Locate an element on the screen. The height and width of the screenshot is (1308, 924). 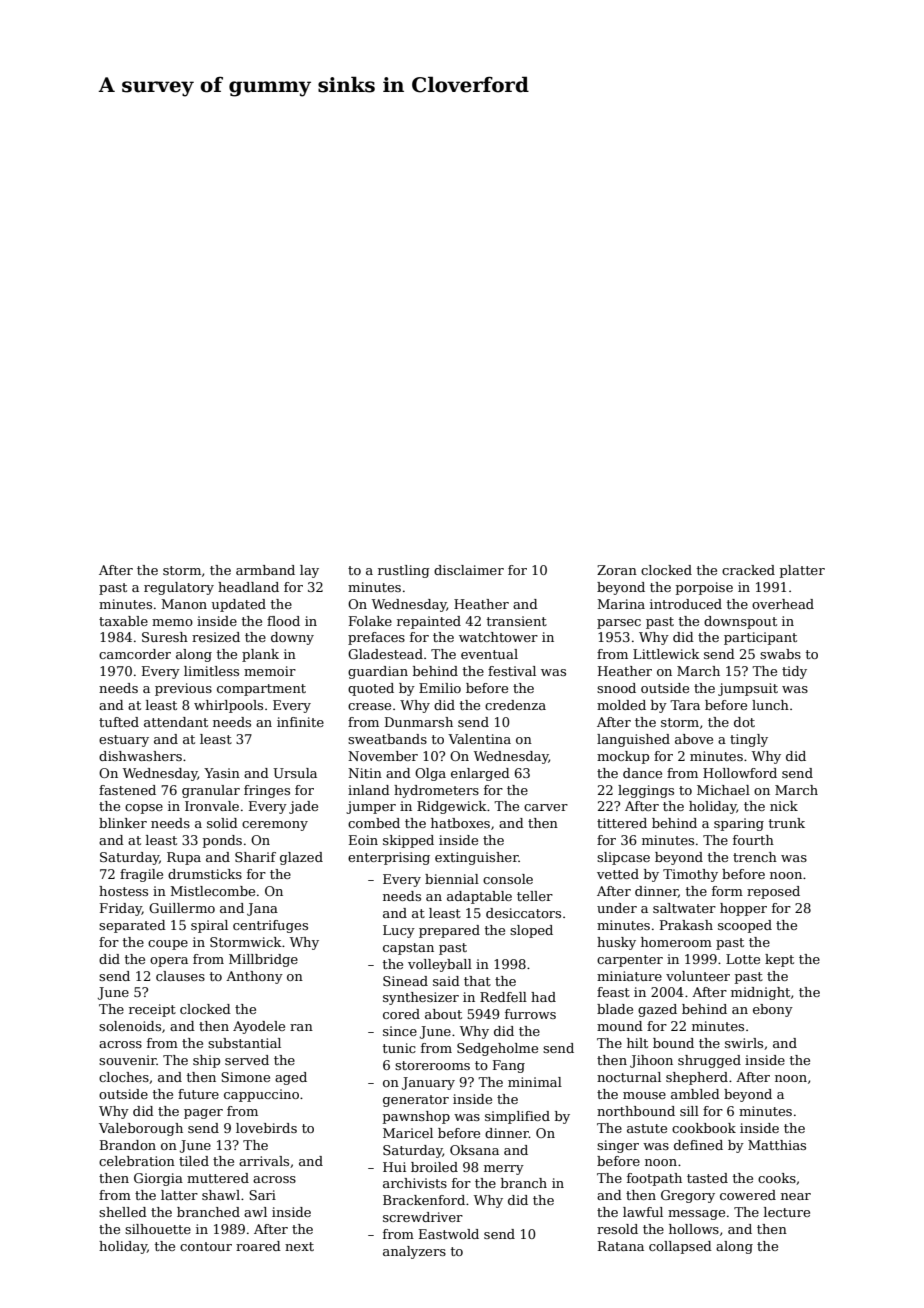
cookbook is located at coordinates (704, 1128).
